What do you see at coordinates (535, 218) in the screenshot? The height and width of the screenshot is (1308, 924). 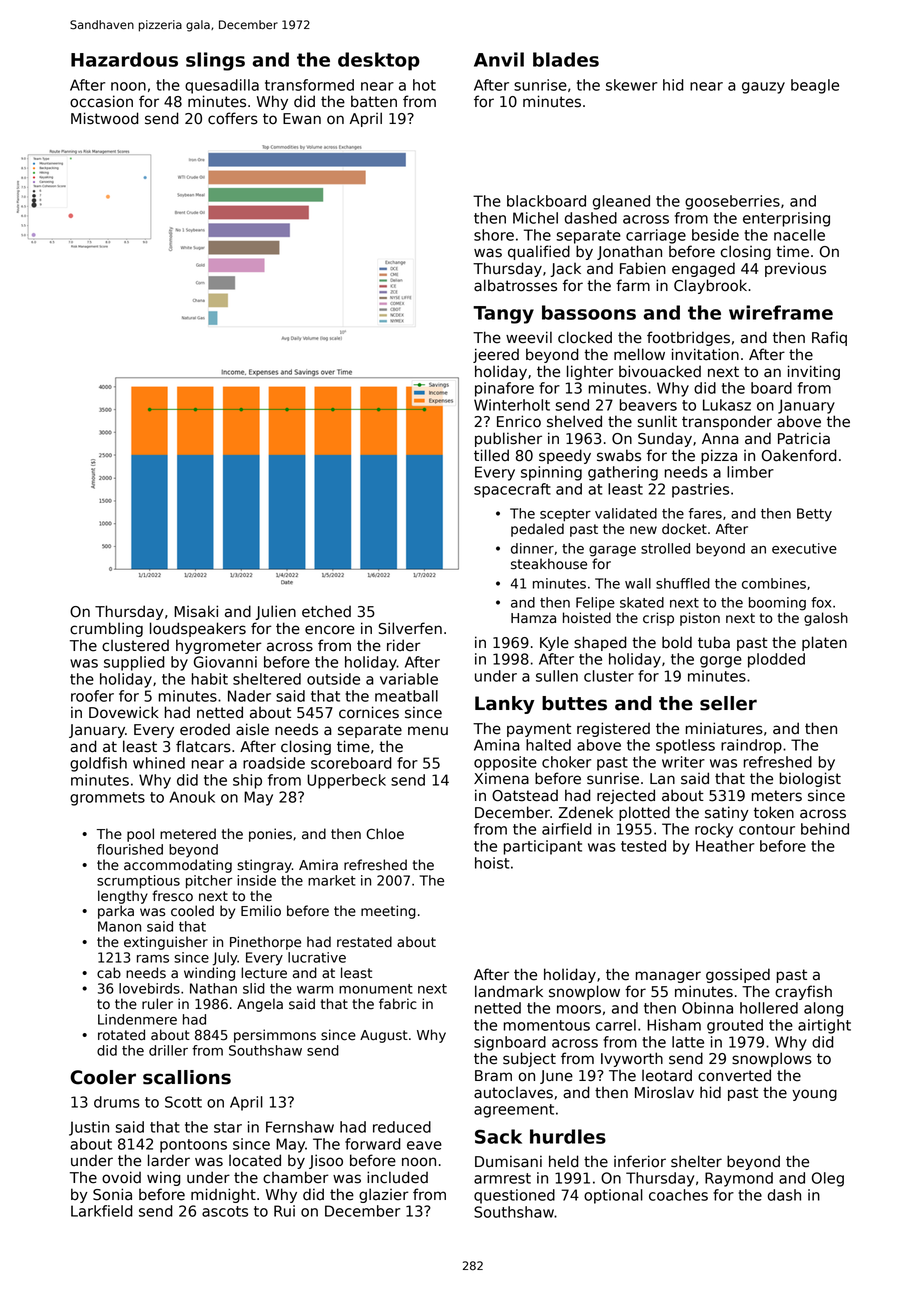 I see `Michel` at bounding box center [535, 218].
